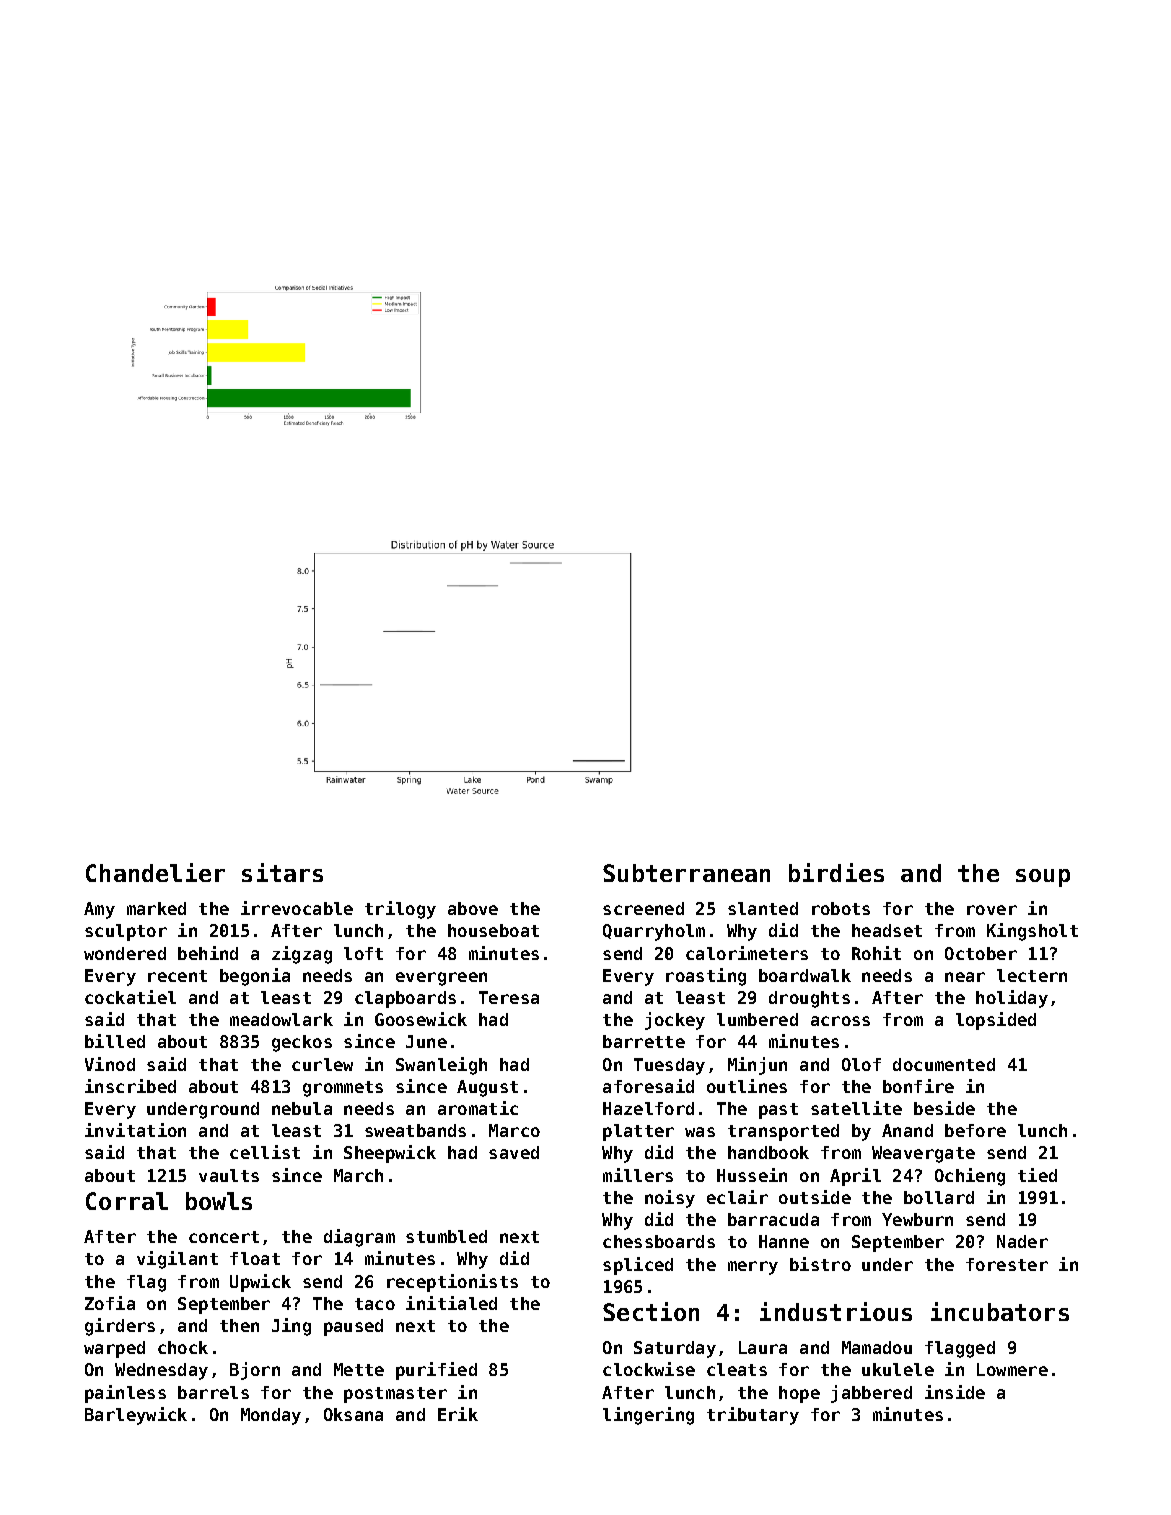 This document has height=1515, width=1171. What do you see at coordinates (282, 872) in the document?
I see `sitars` at bounding box center [282, 872].
